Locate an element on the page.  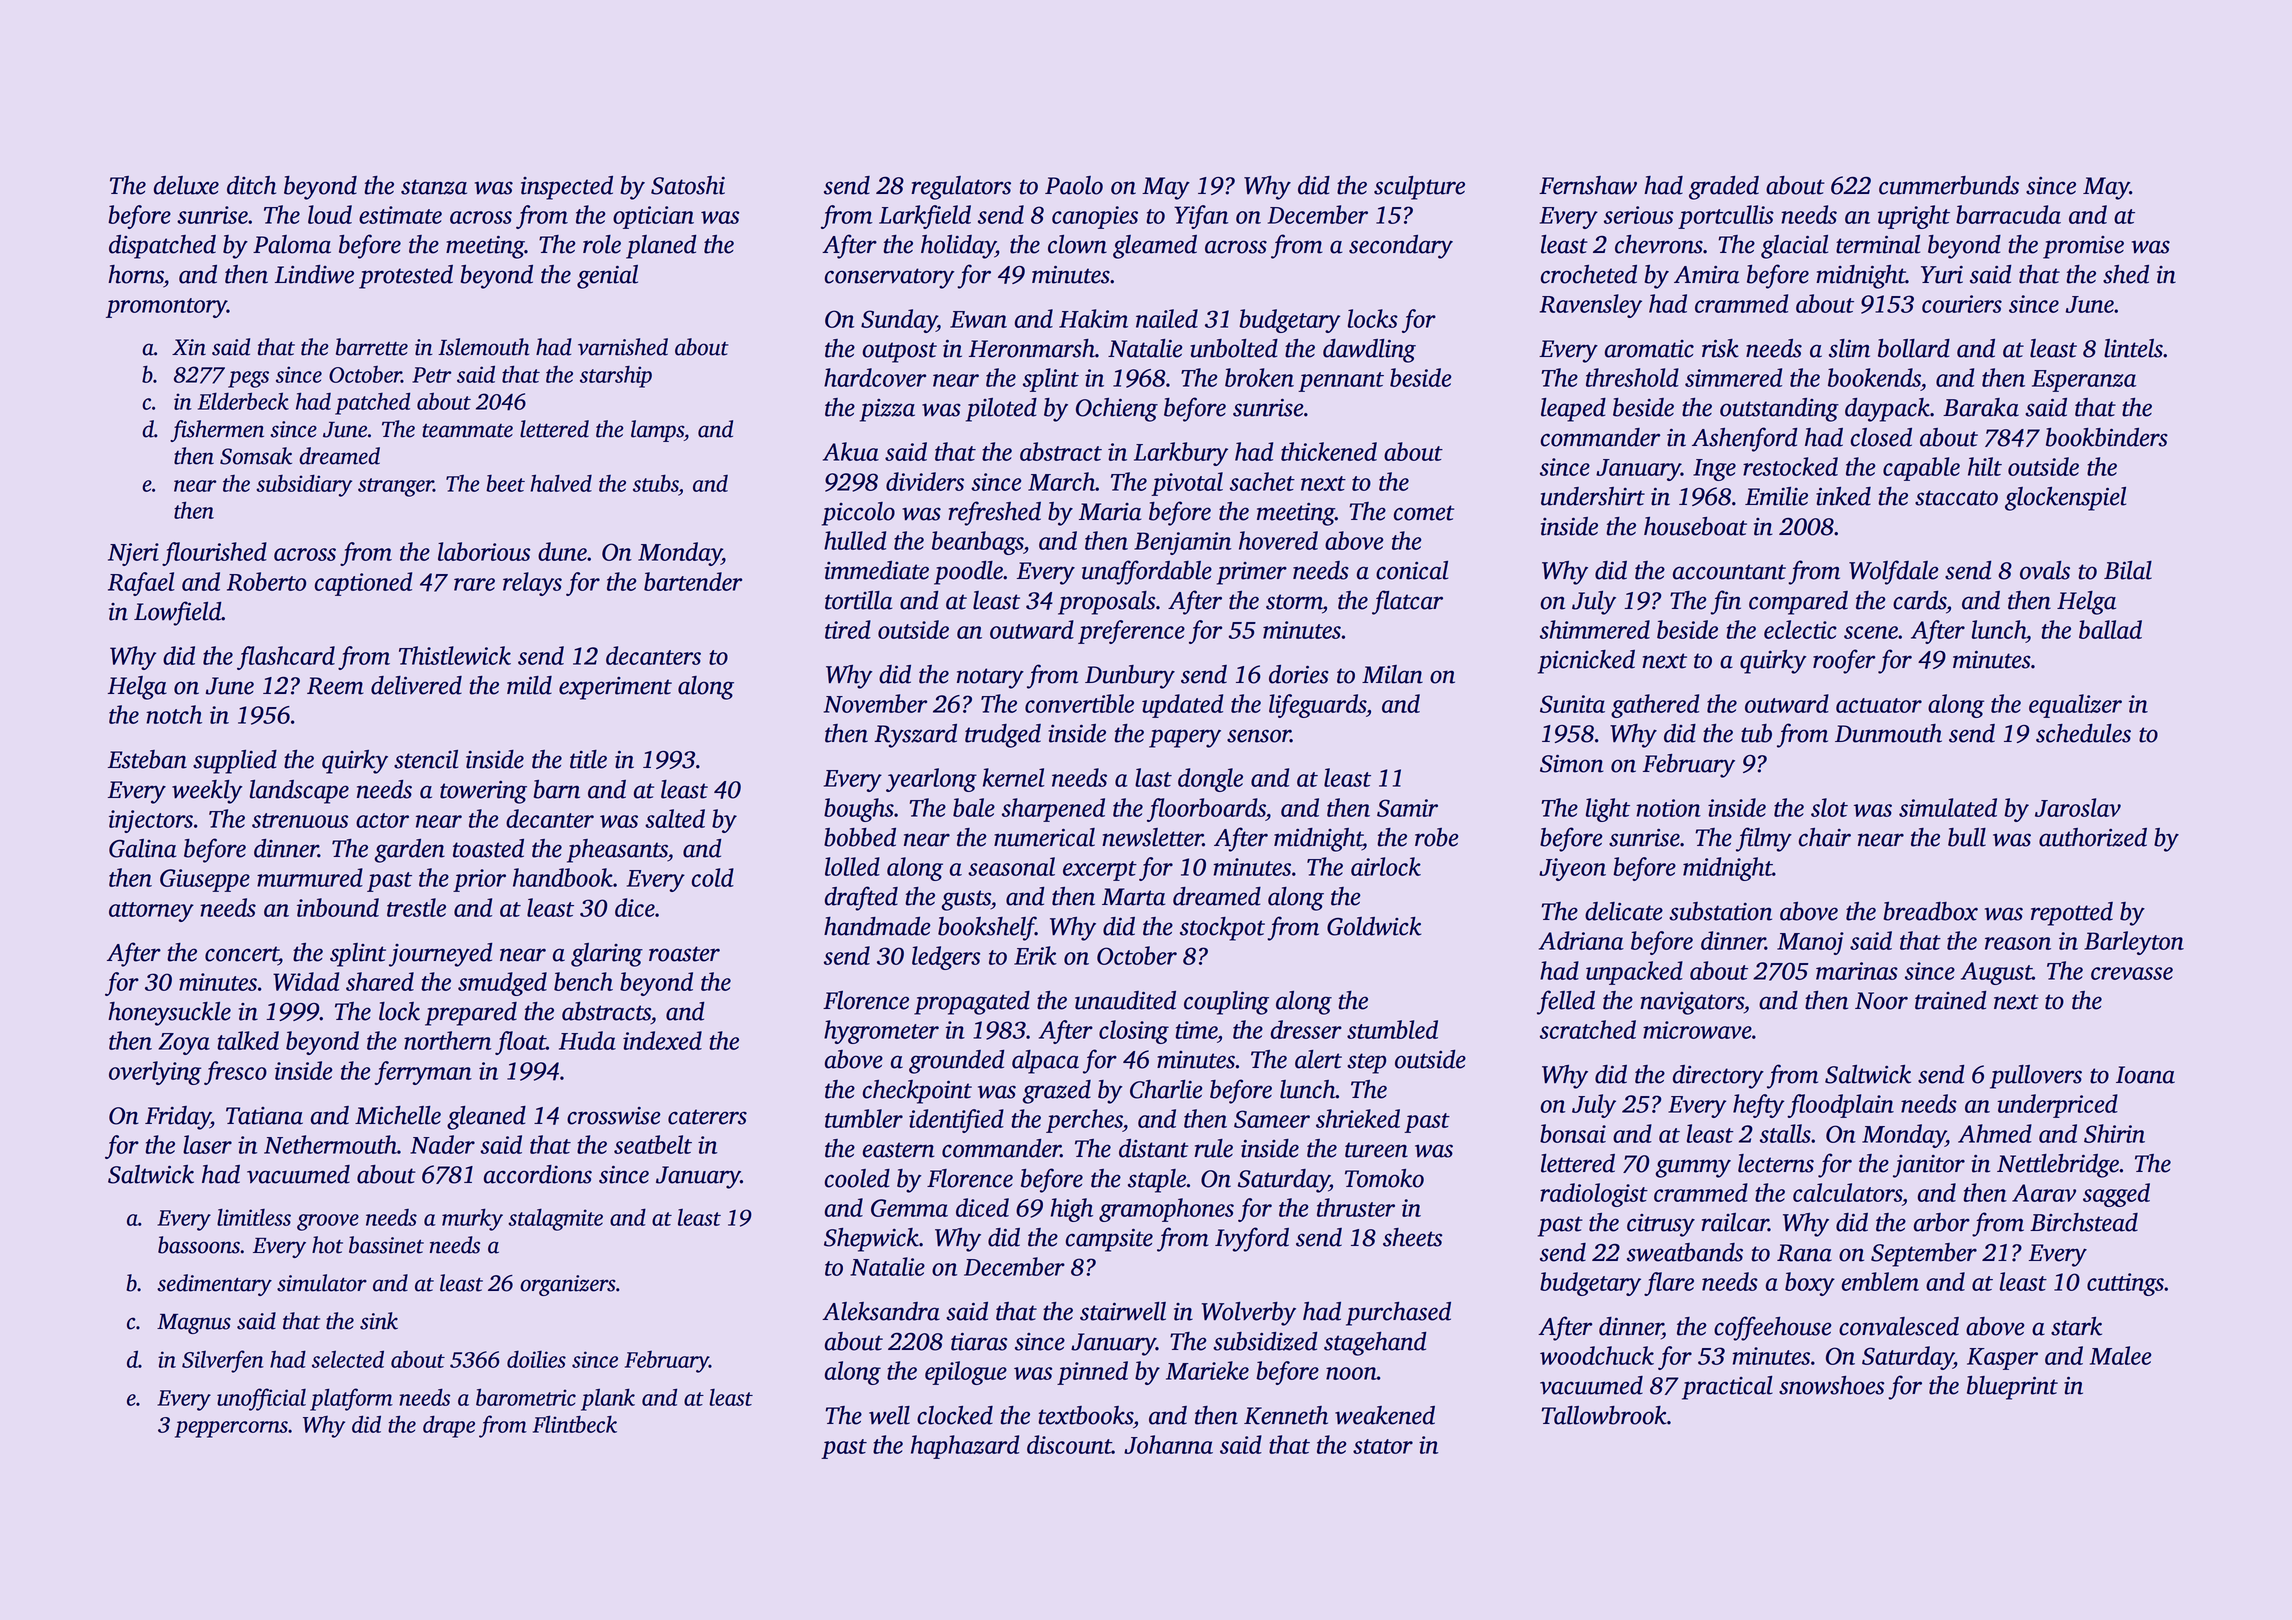
noon is located at coordinates (1351, 1373).
